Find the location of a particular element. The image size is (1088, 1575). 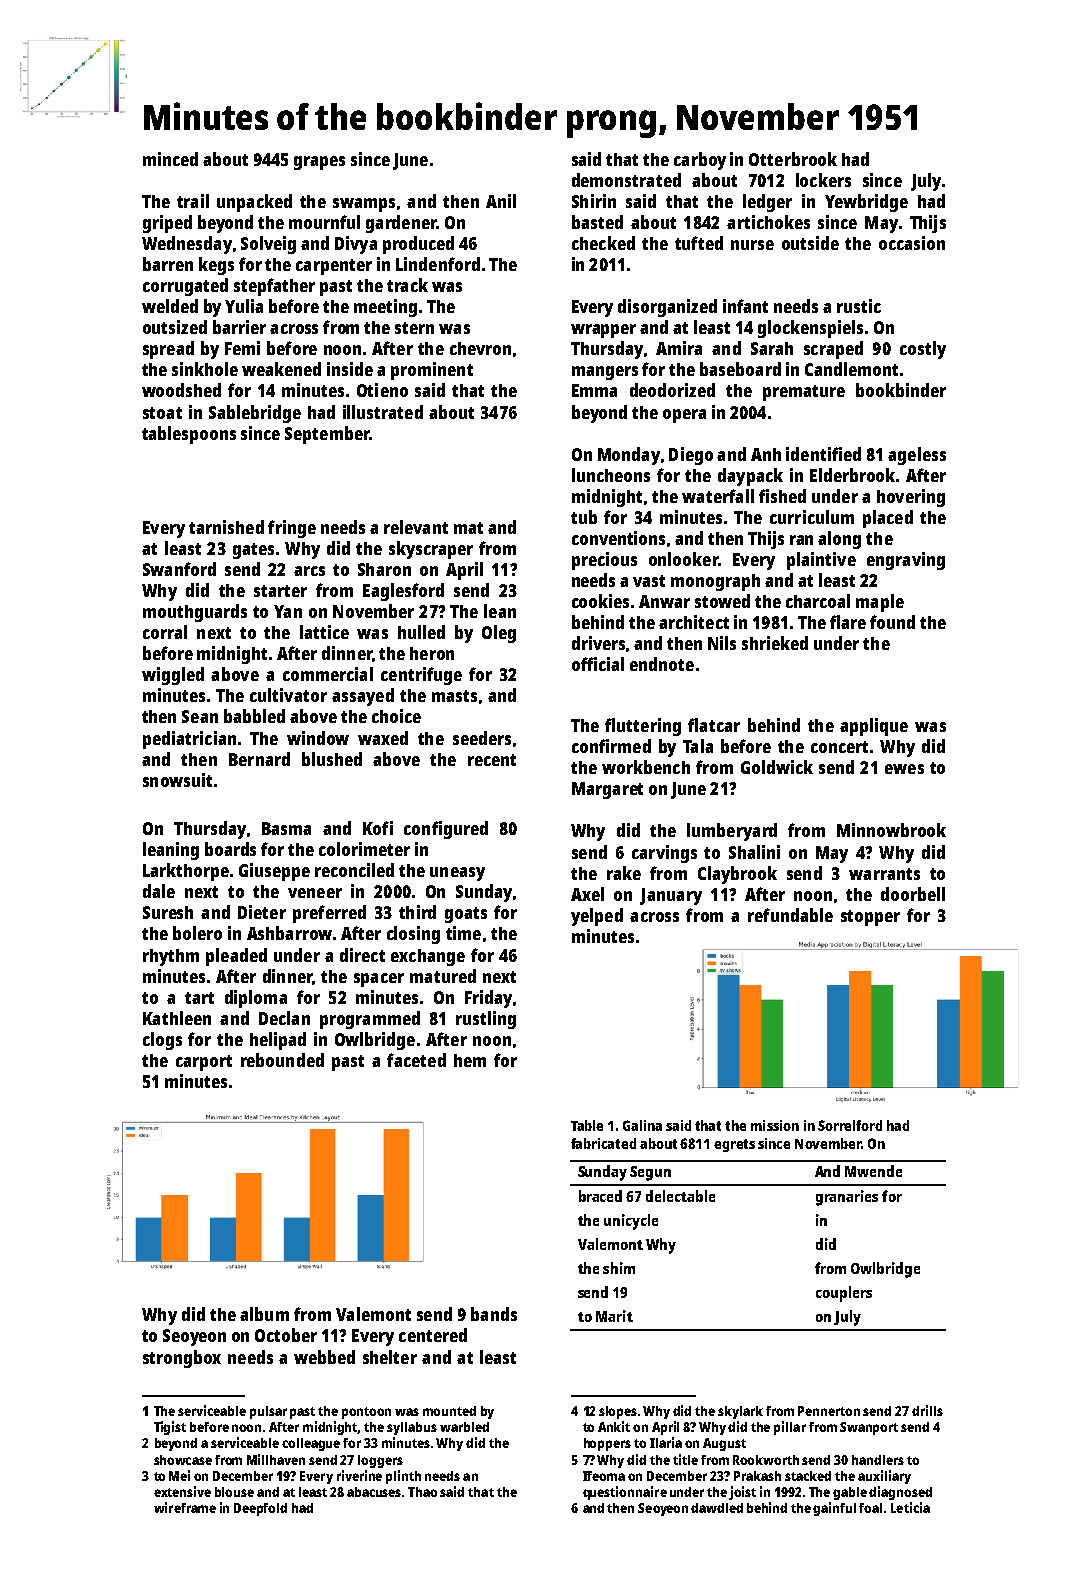

spread is located at coordinates (168, 350).
